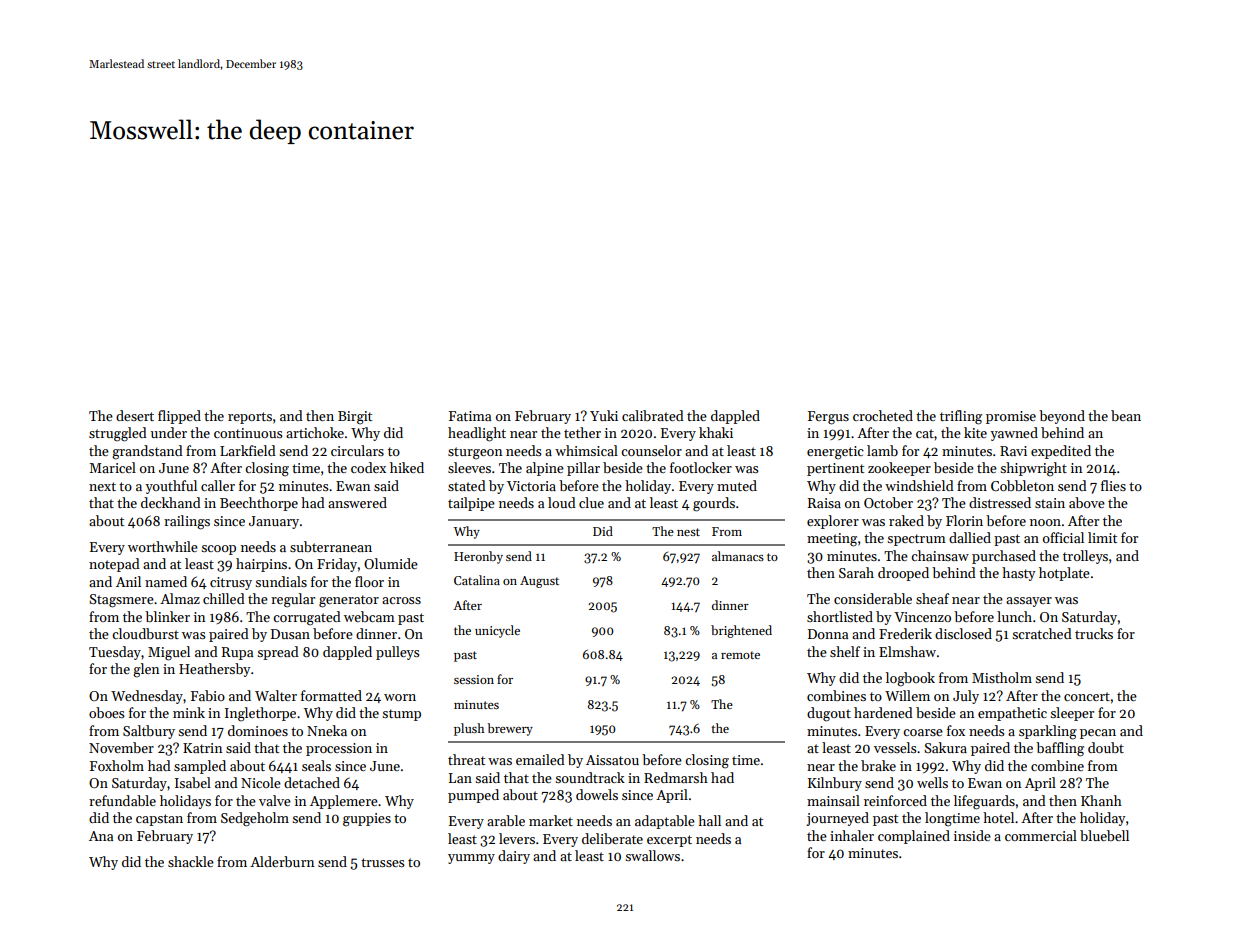 The width and height of the document is (1233, 952). I want to click on limit, so click(1102, 537).
